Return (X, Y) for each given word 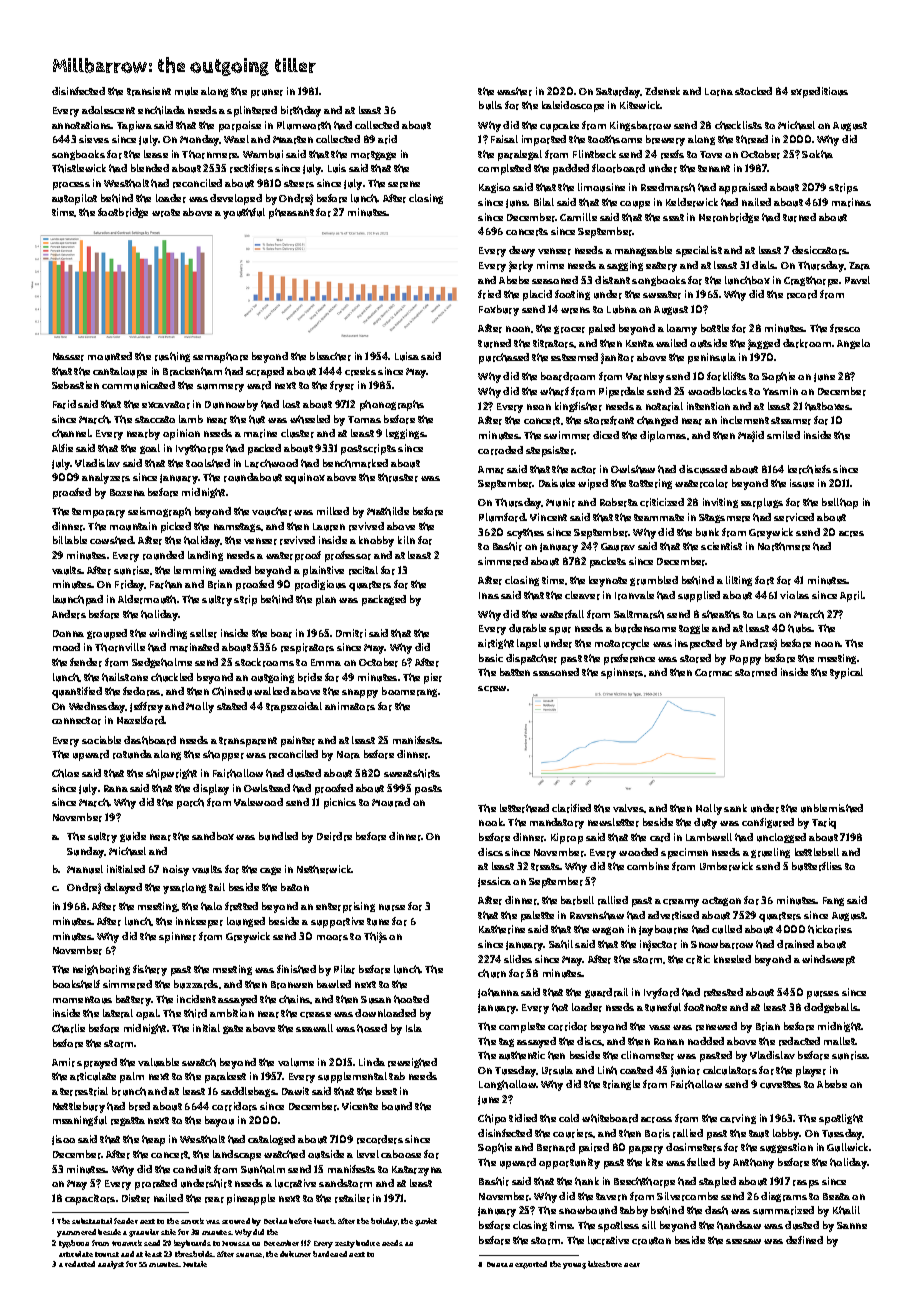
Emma (326, 662)
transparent (248, 742)
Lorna (719, 92)
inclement (745, 420)
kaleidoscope (573, 106)
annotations (82, 125)
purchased (504, 358)
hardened (330, 1254)
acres (851, 534)
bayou (219, 1121)
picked (176, 527)
